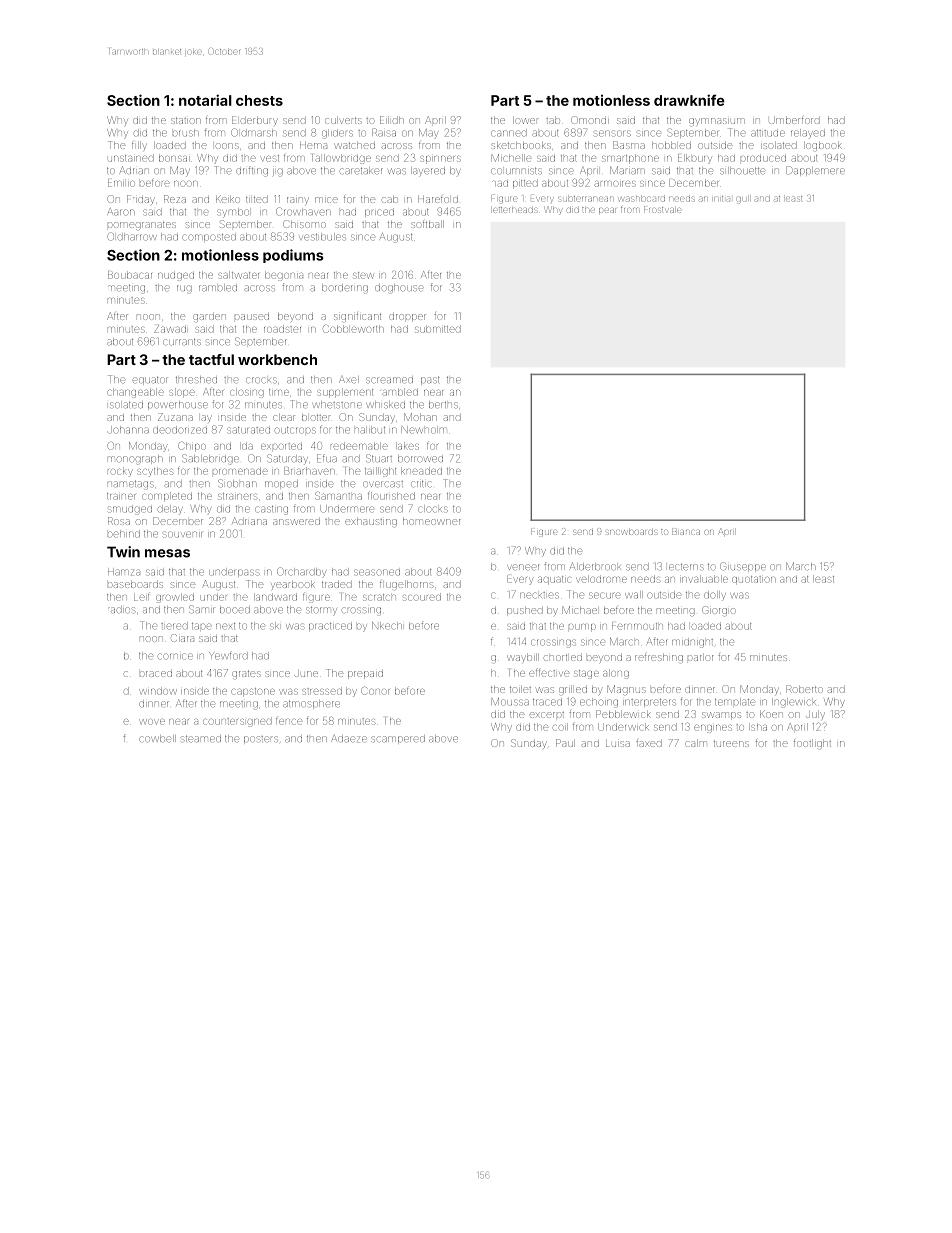  I want to click on tab, so click(553, 120).
